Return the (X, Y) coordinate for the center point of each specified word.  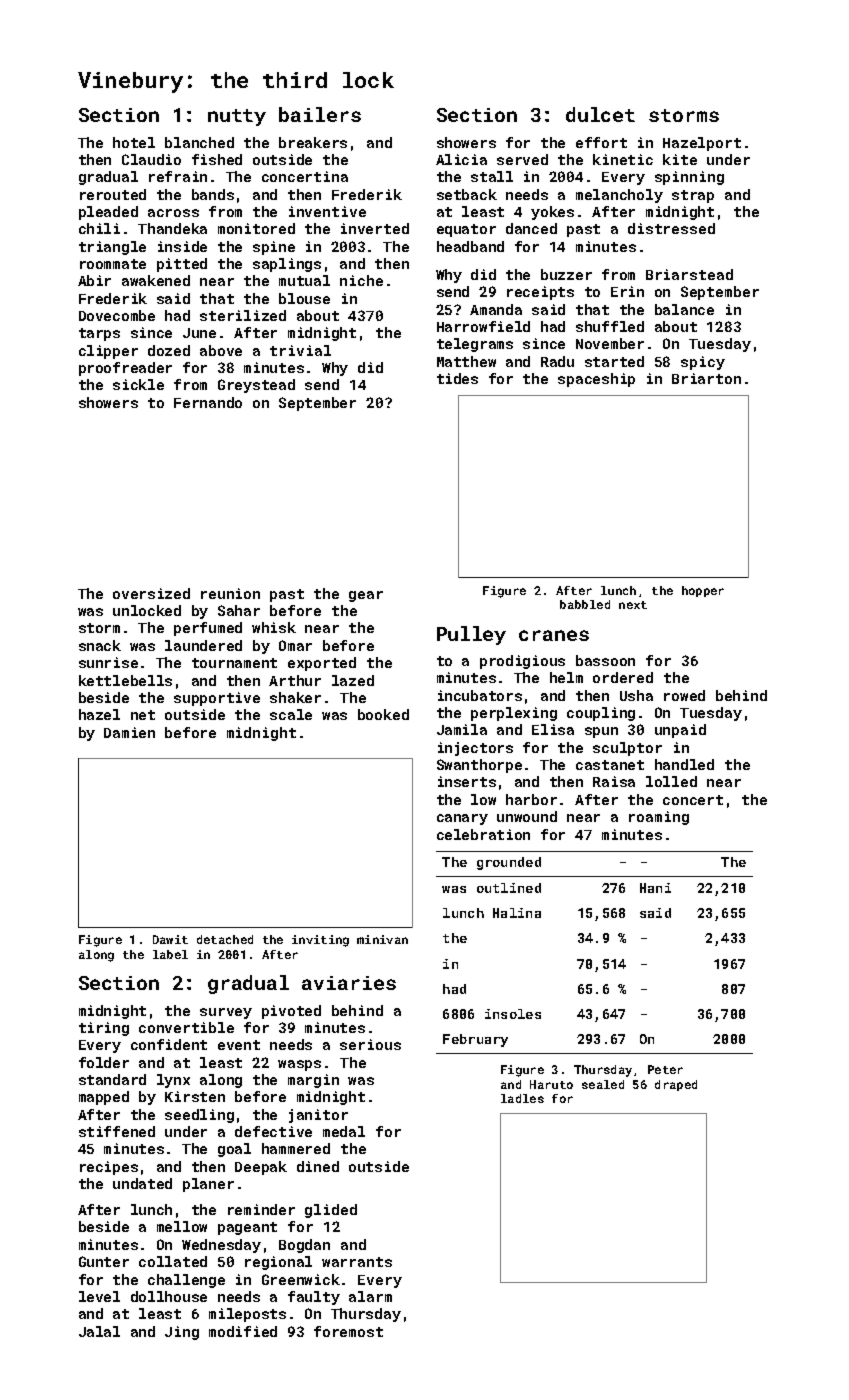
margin (313, 1081)
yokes (552, 213)
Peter (665, 1069)
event (239, 1045)
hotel (134, 142)
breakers (313, 142)
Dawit (170, 939)
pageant (247, 1228)
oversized (151, 593)
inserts (467, 781)
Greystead (256, 386)
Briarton (706, 378)
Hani (655, 888)
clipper (108, 352)
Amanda (496, 309)
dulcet (600, 114)
